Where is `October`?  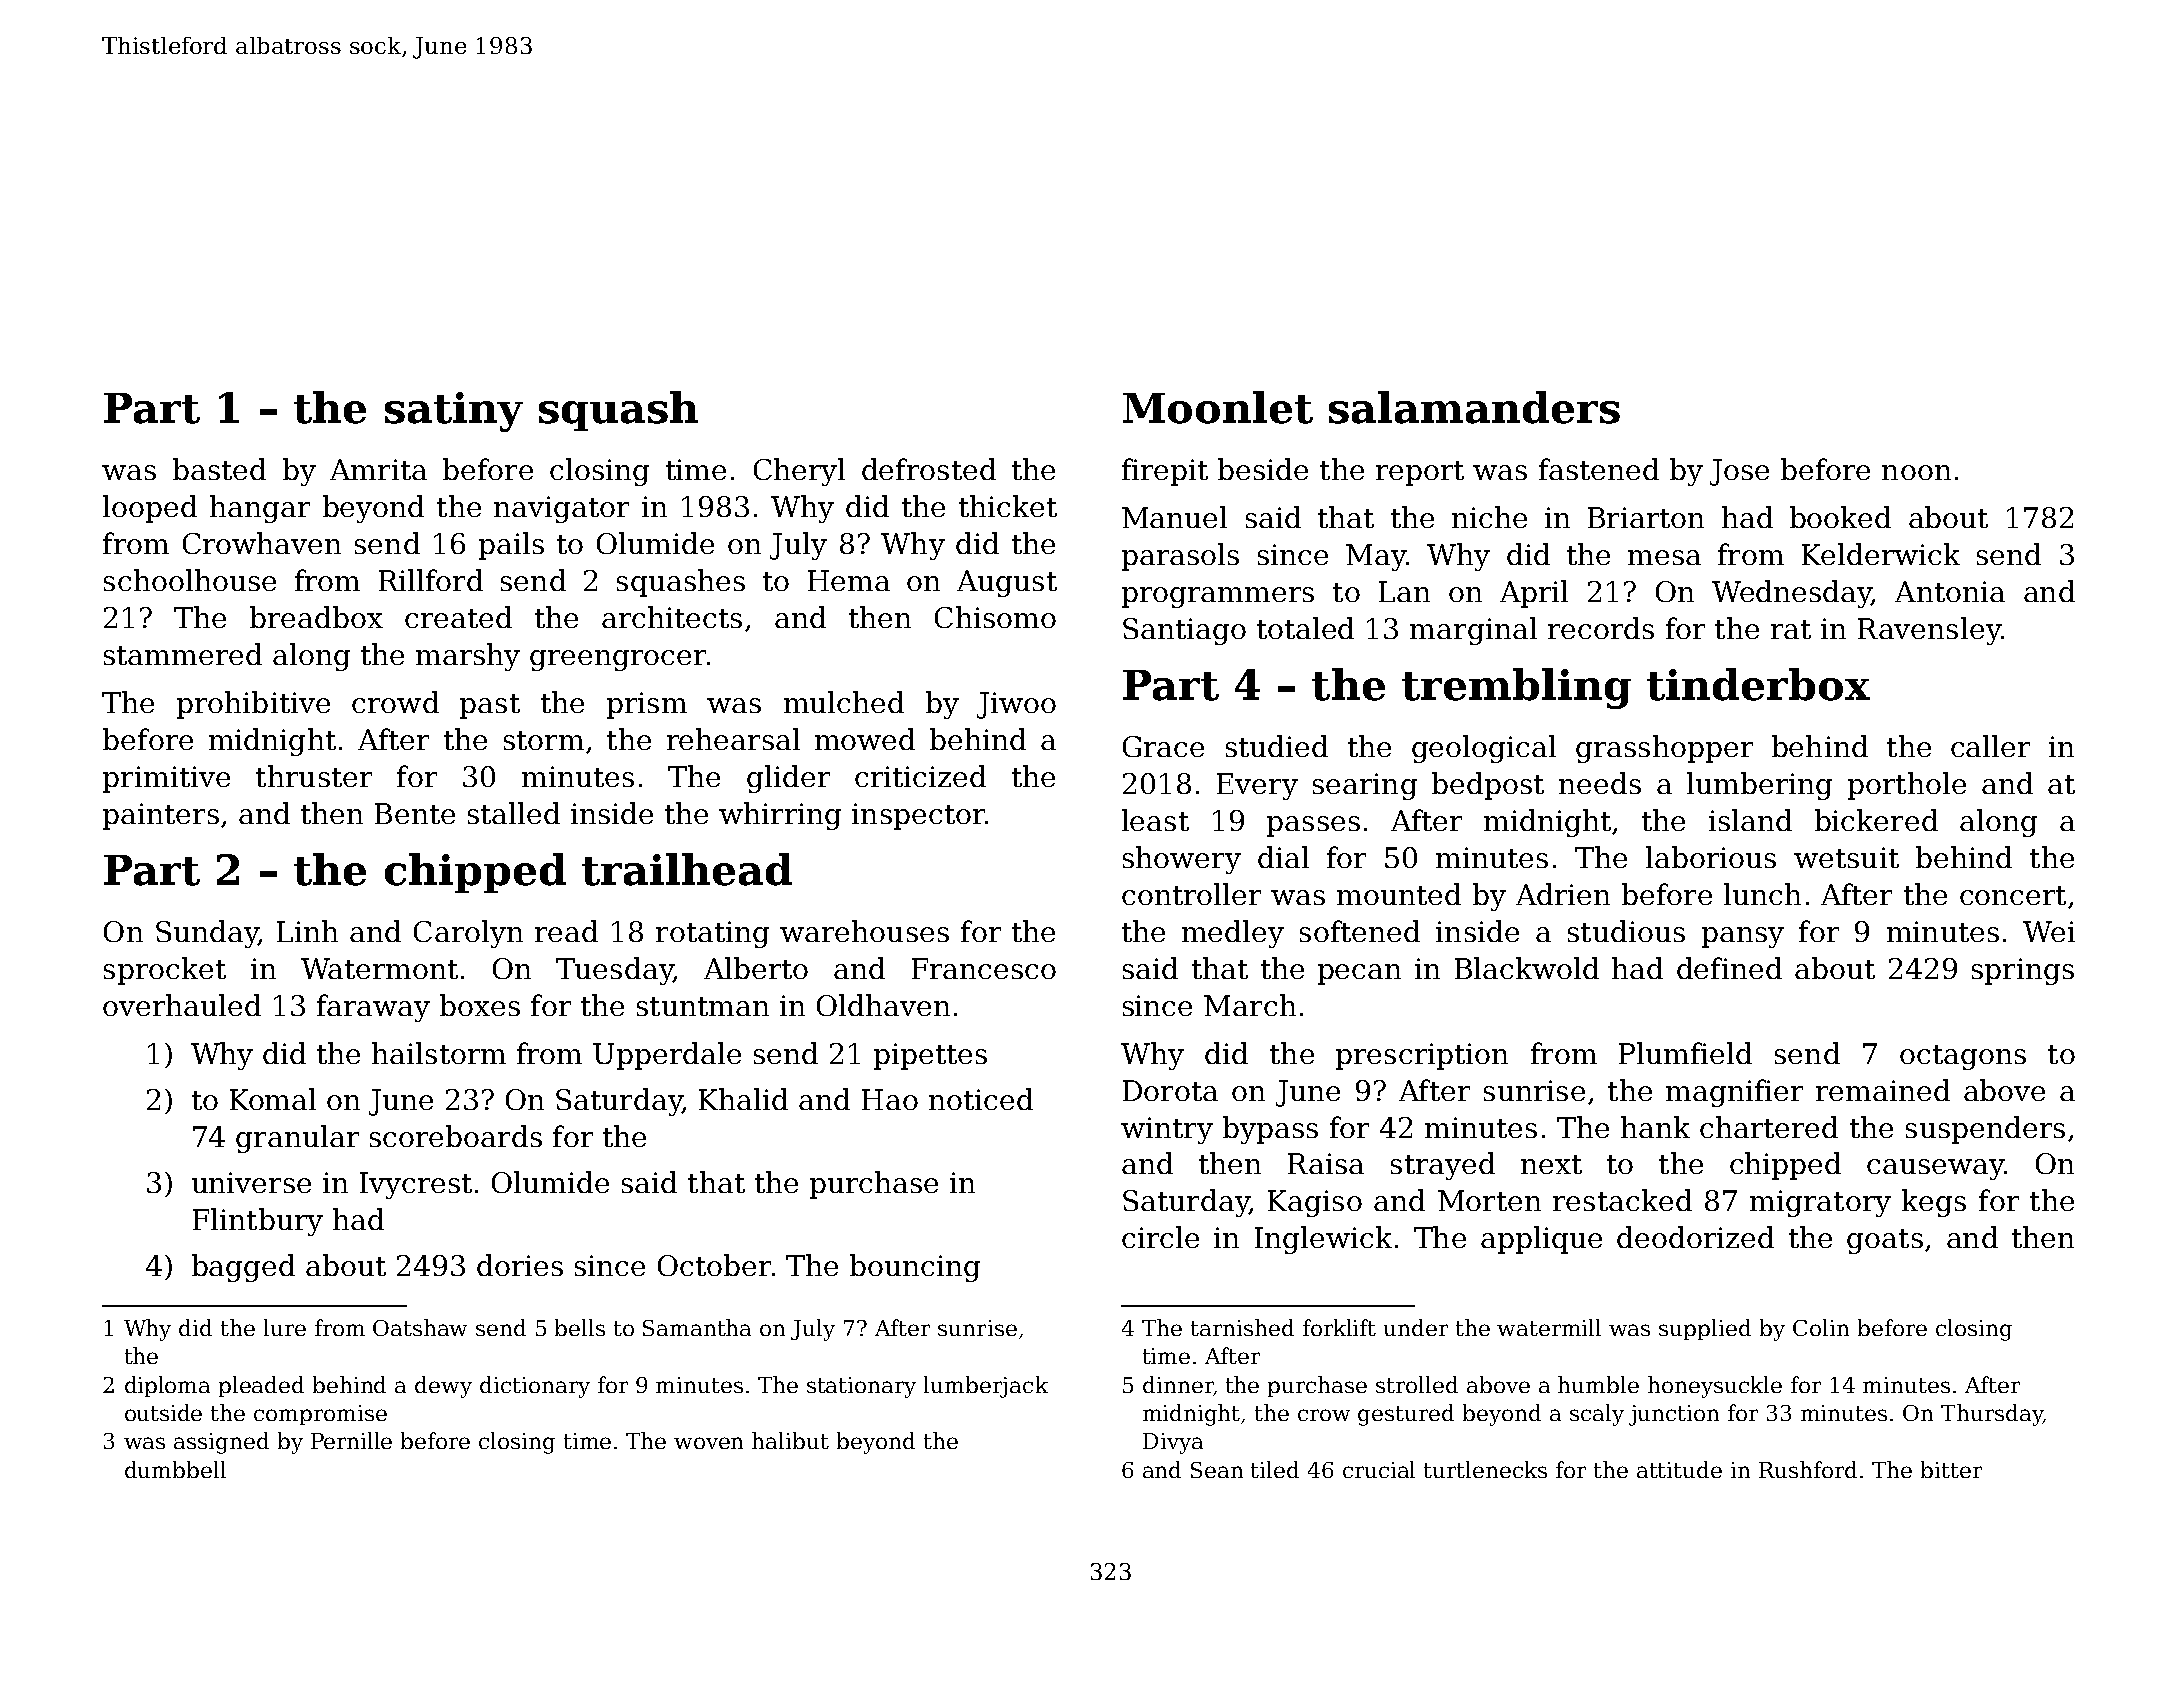
October is located at coordinates (714, 1265).
